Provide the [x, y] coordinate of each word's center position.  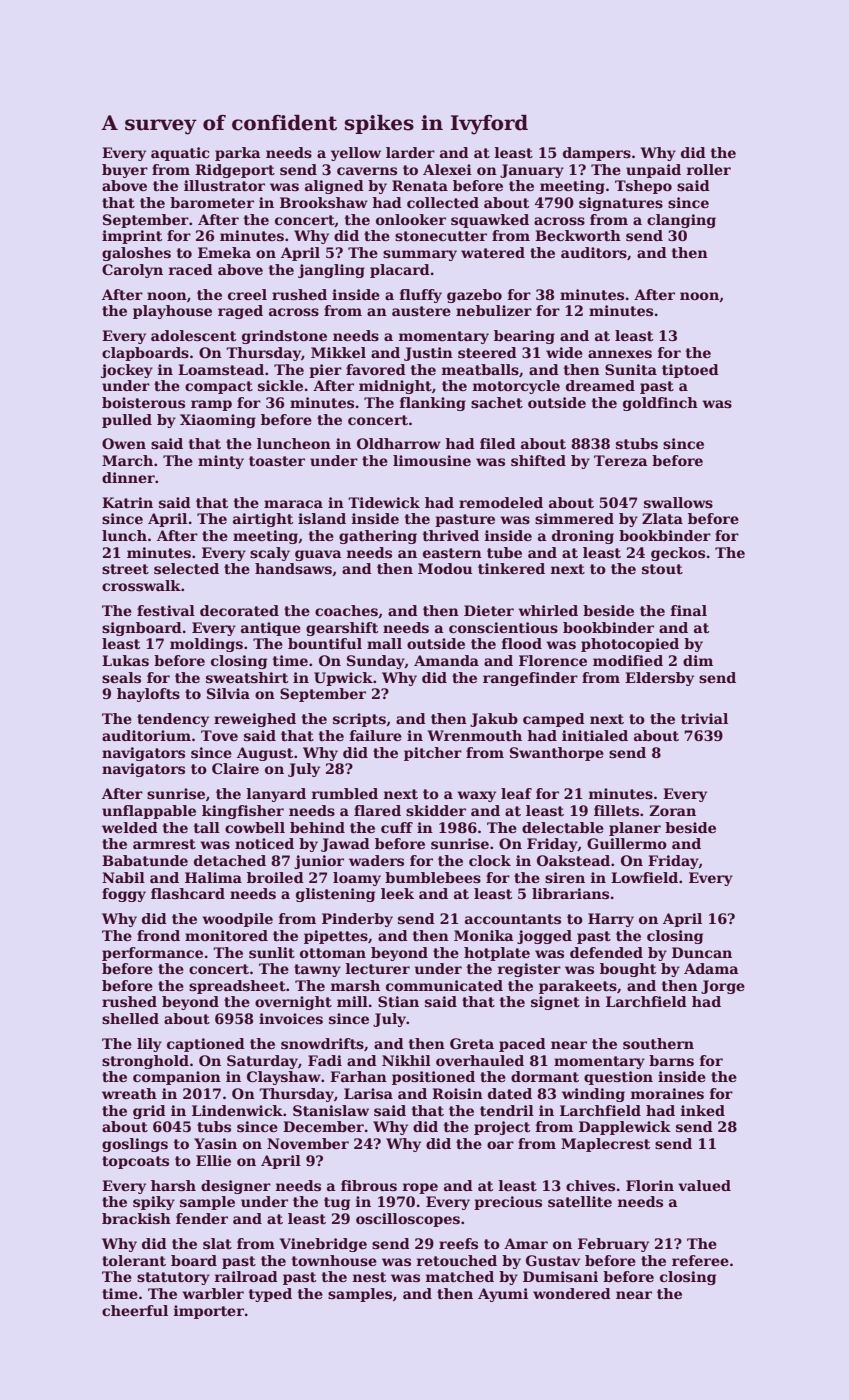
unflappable [149, 812]
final [689, 610]
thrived [451, 535]
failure [376, 735]
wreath [129, 1093]
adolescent [193, 335]
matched [460, 1276]
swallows [678, 502]
